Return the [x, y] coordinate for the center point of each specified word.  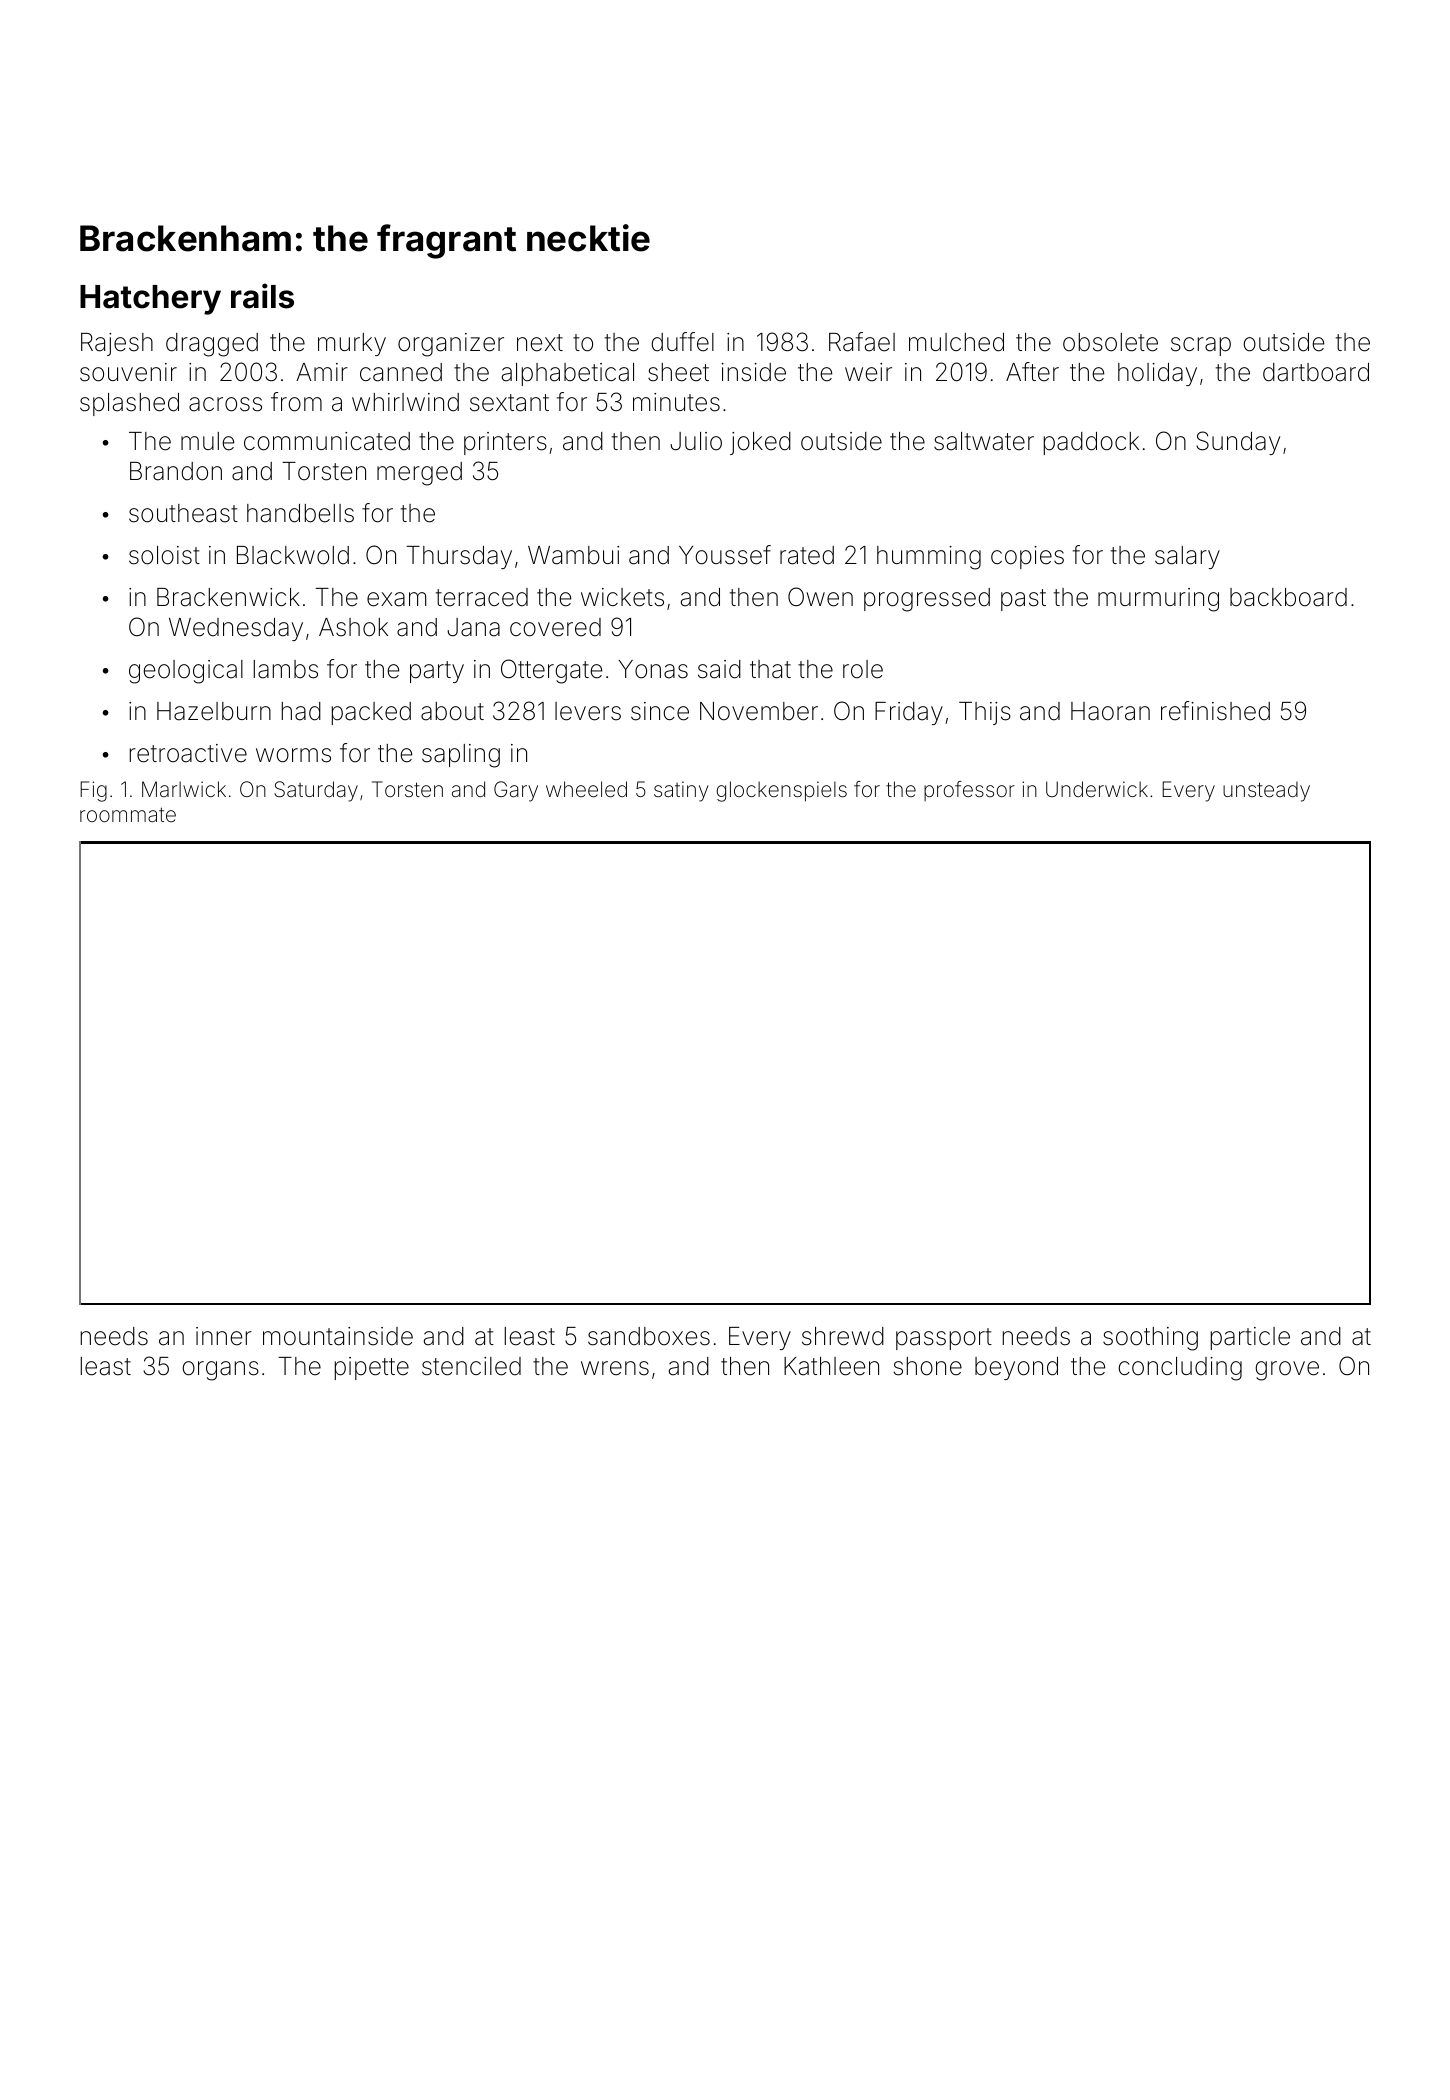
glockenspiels [782, 791]
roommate [128, 814]
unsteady [1266, 791]
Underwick [1097, 789]
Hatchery [150, 300]
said [719, 669]
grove [1287, 1371]
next [540, 343]
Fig [93, 791]
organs [220, 1371]
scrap [1201, 346]
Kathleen [831, 1366]
